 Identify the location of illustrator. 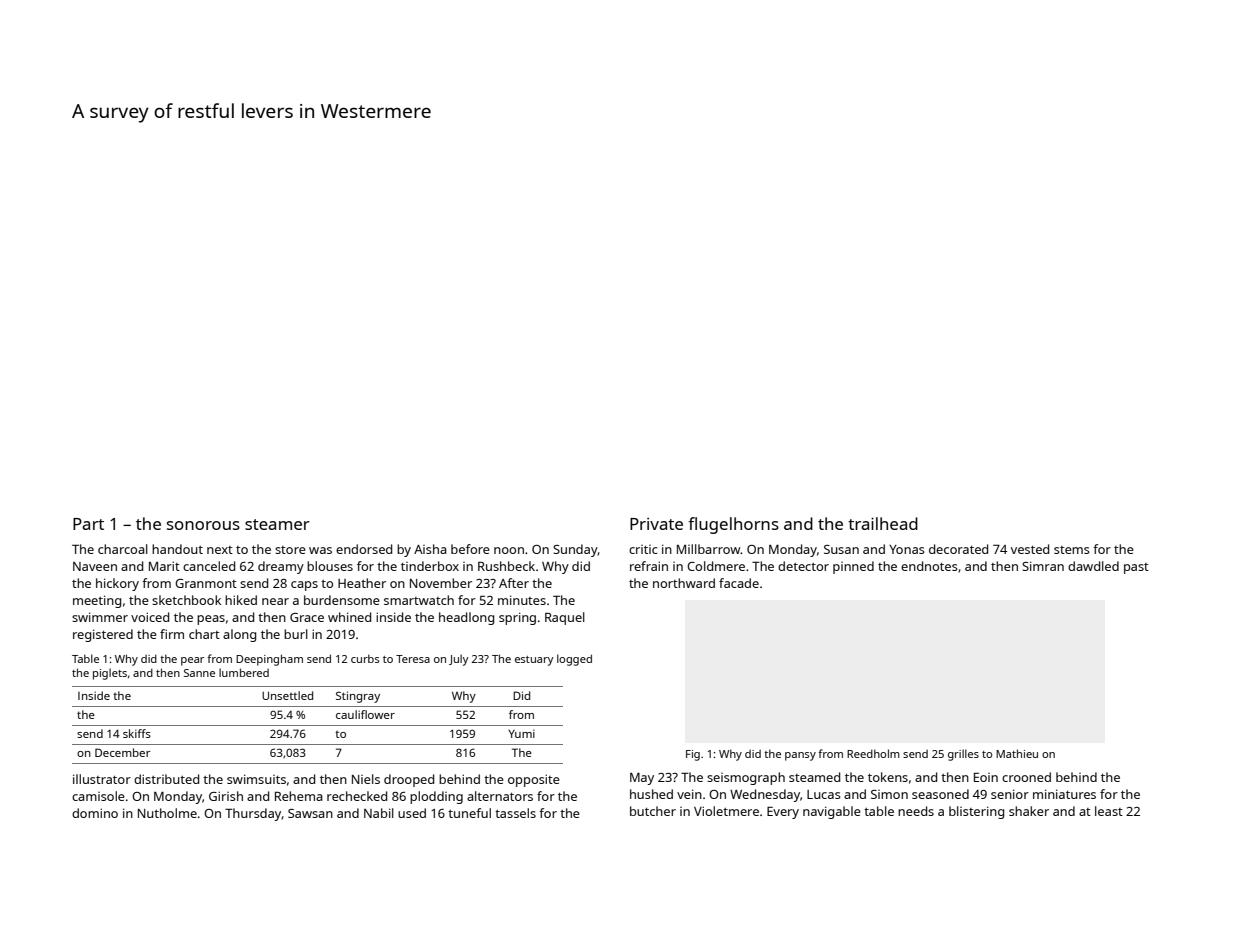
(102, 779).
